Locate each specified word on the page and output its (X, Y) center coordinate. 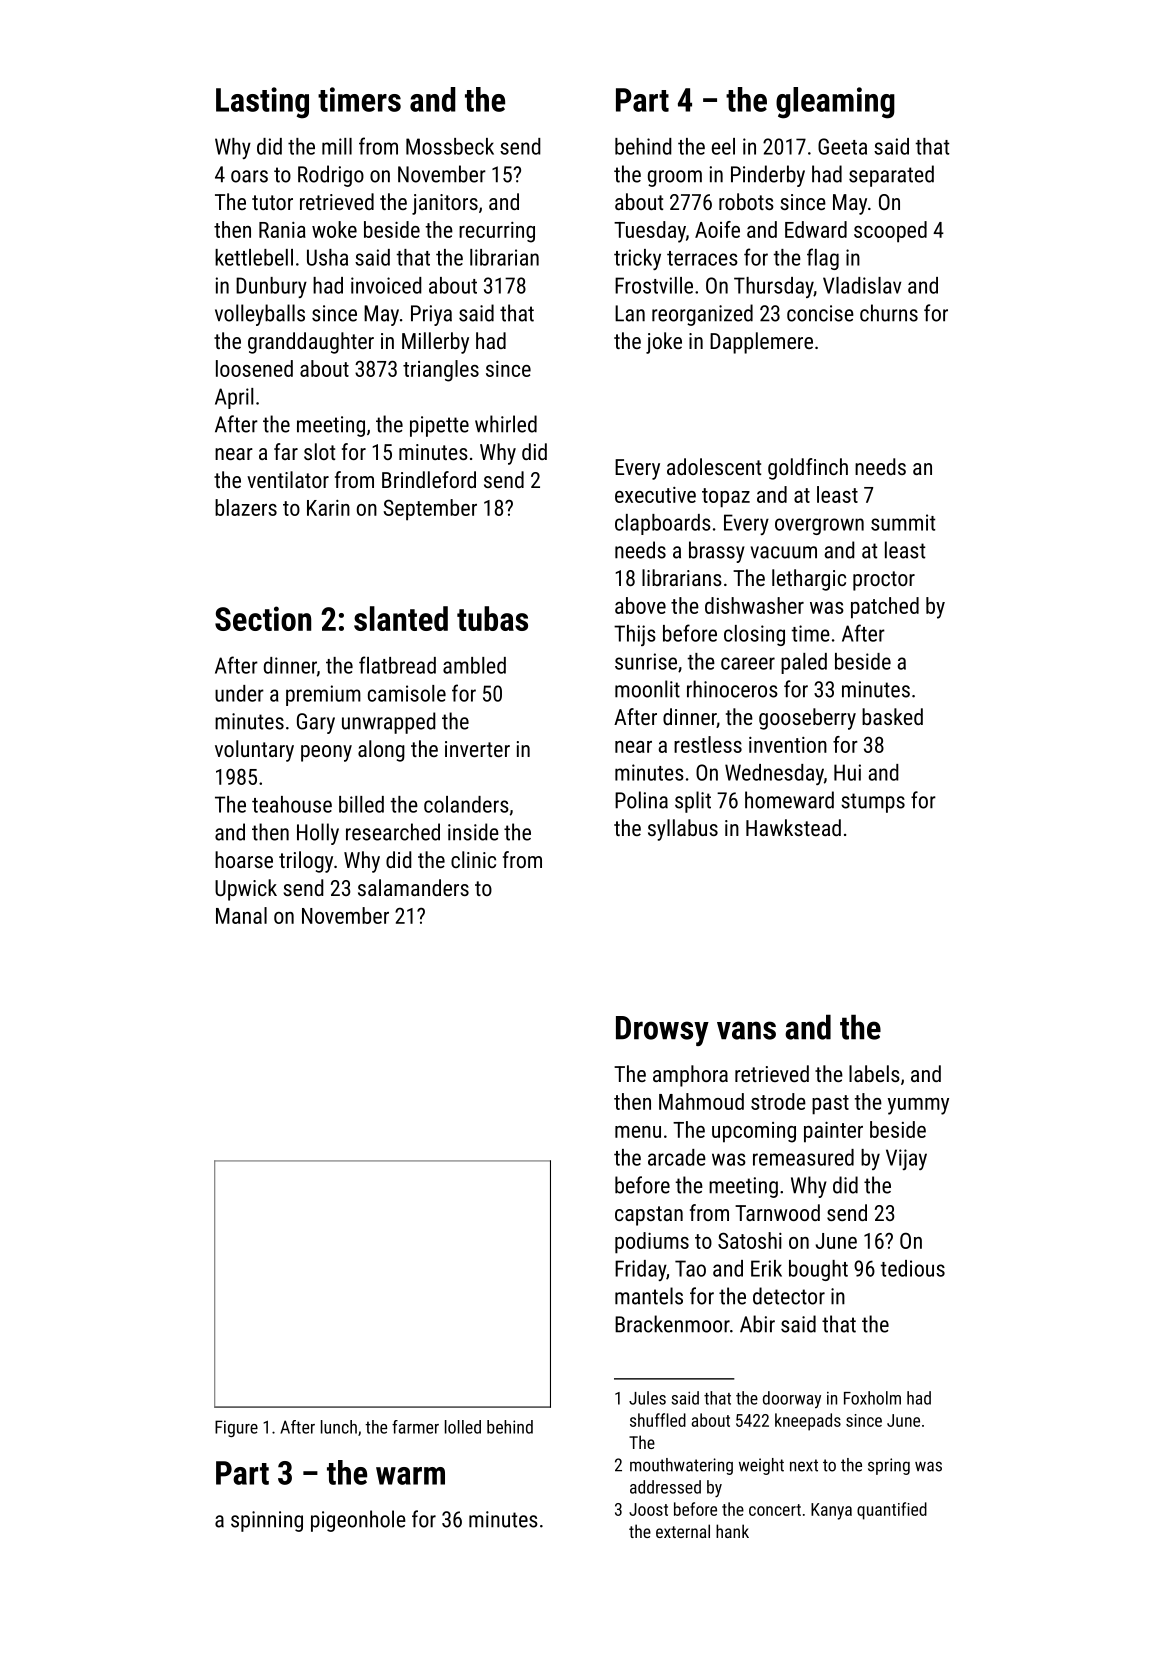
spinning (267, 1521)
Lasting (262, 103)
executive (655, 495)
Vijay (906, 1159)
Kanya (831, 1511)
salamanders (413, 887)
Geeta (842, 146)
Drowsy (662, 1031)
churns (889, 313)
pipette (439, 426)
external (683, 1531)
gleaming (835, 103)
